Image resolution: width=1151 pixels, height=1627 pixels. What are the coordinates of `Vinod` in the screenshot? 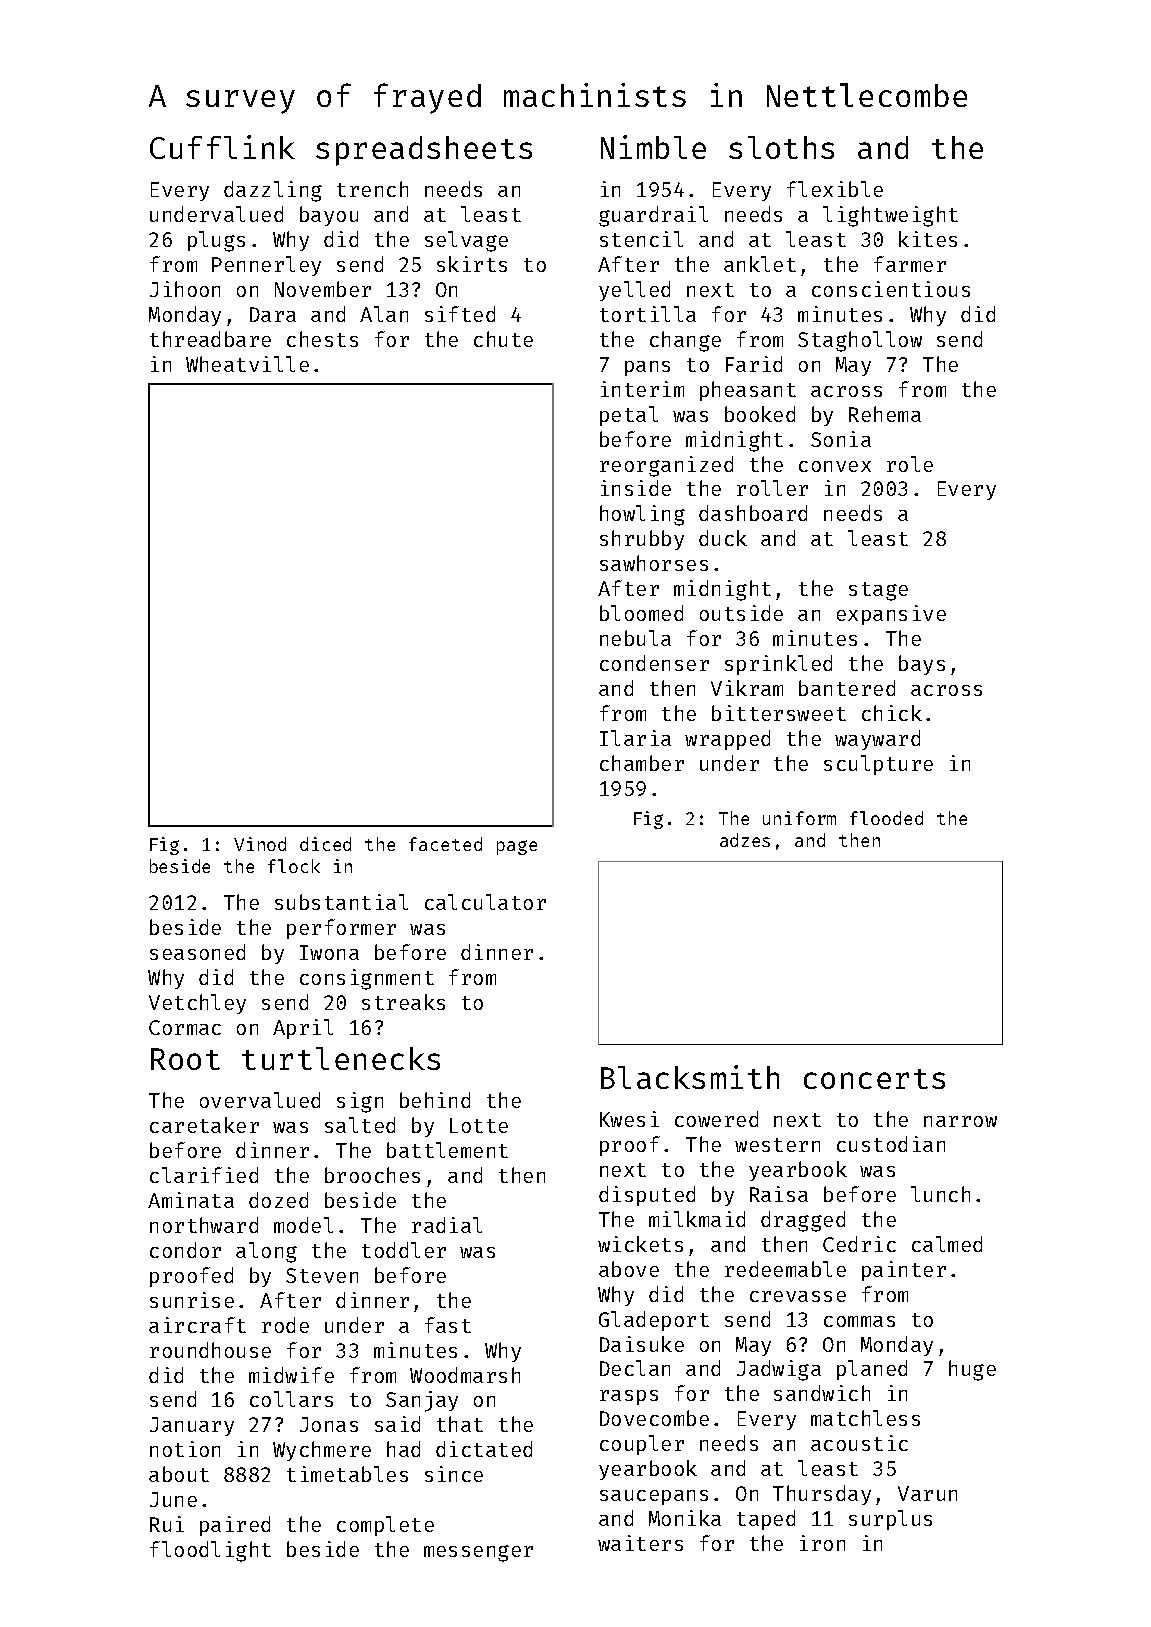 It's located at (260, 844).
